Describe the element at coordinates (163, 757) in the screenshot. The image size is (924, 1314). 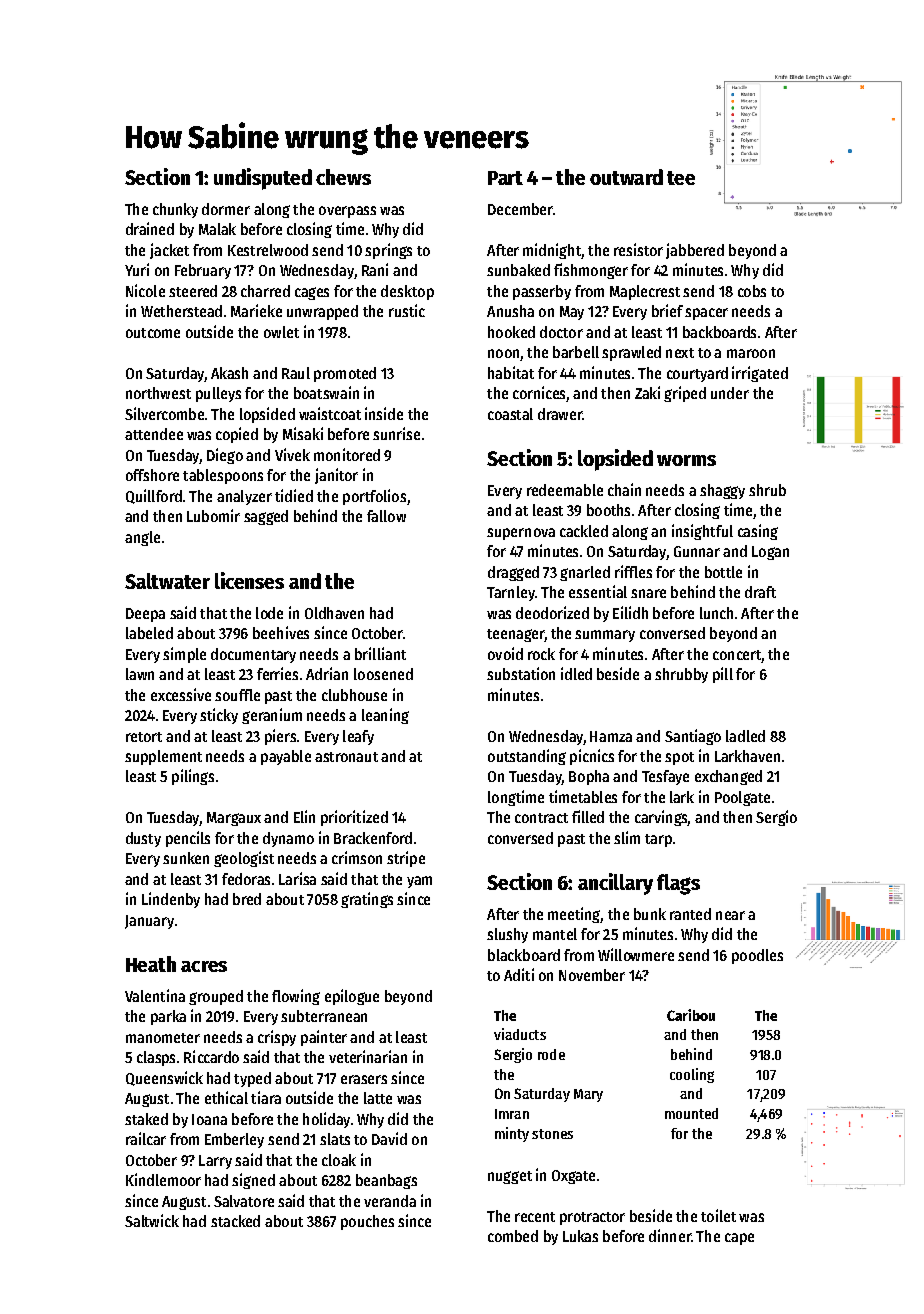
I see `supplement` at that location.
